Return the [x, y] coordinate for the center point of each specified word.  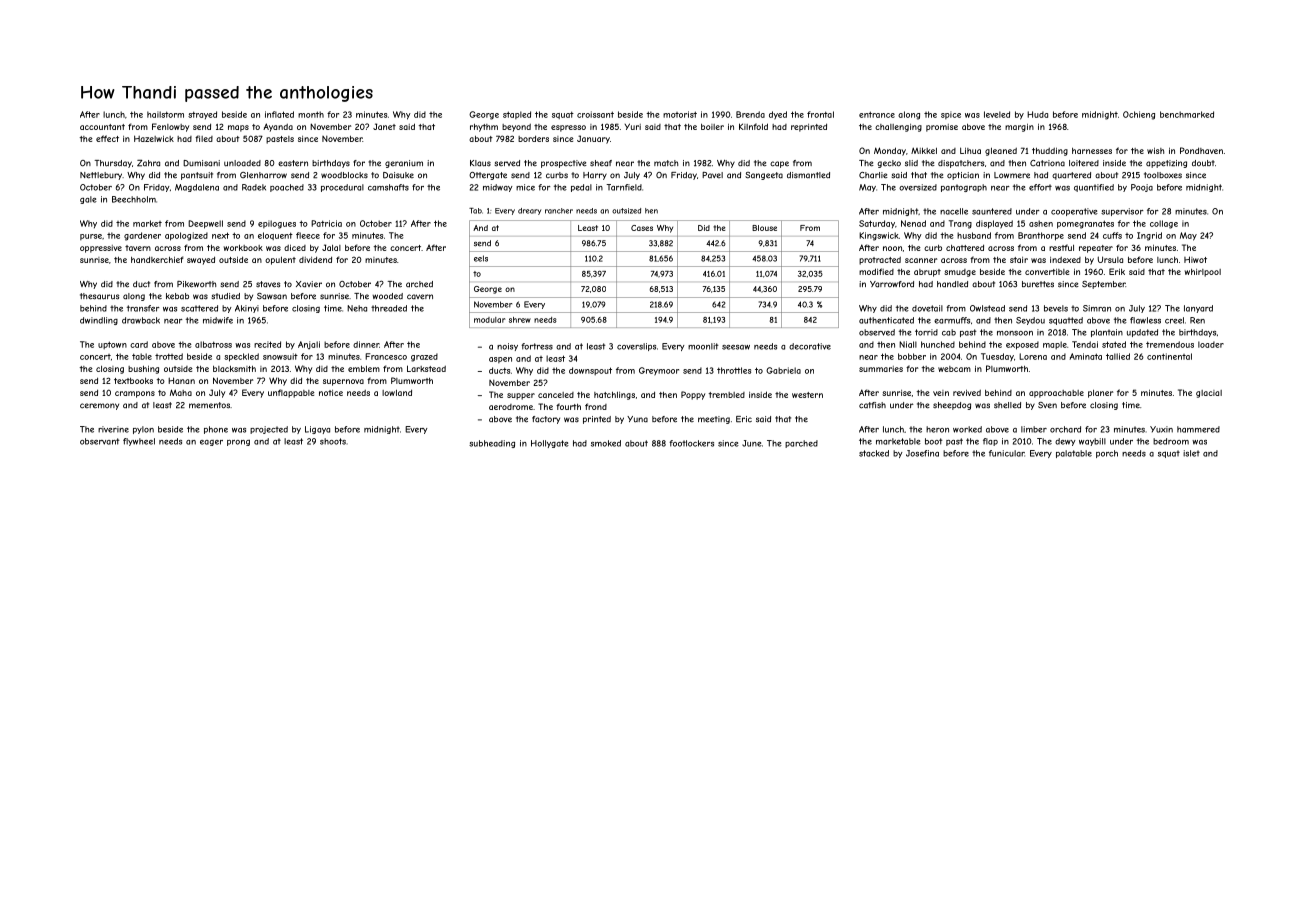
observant [100, 441]
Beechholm [134, 199]
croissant [595, 114]
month [311, 114]
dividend [315, 259]
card [139, 344]
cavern [420, 297]
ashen [1041, 223]
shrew [520, 320]
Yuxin [1161, 429]
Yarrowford [892, 284]
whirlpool [1203, 273]
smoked [606, 443]
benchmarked [1187, 114]
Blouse [764, 228]
